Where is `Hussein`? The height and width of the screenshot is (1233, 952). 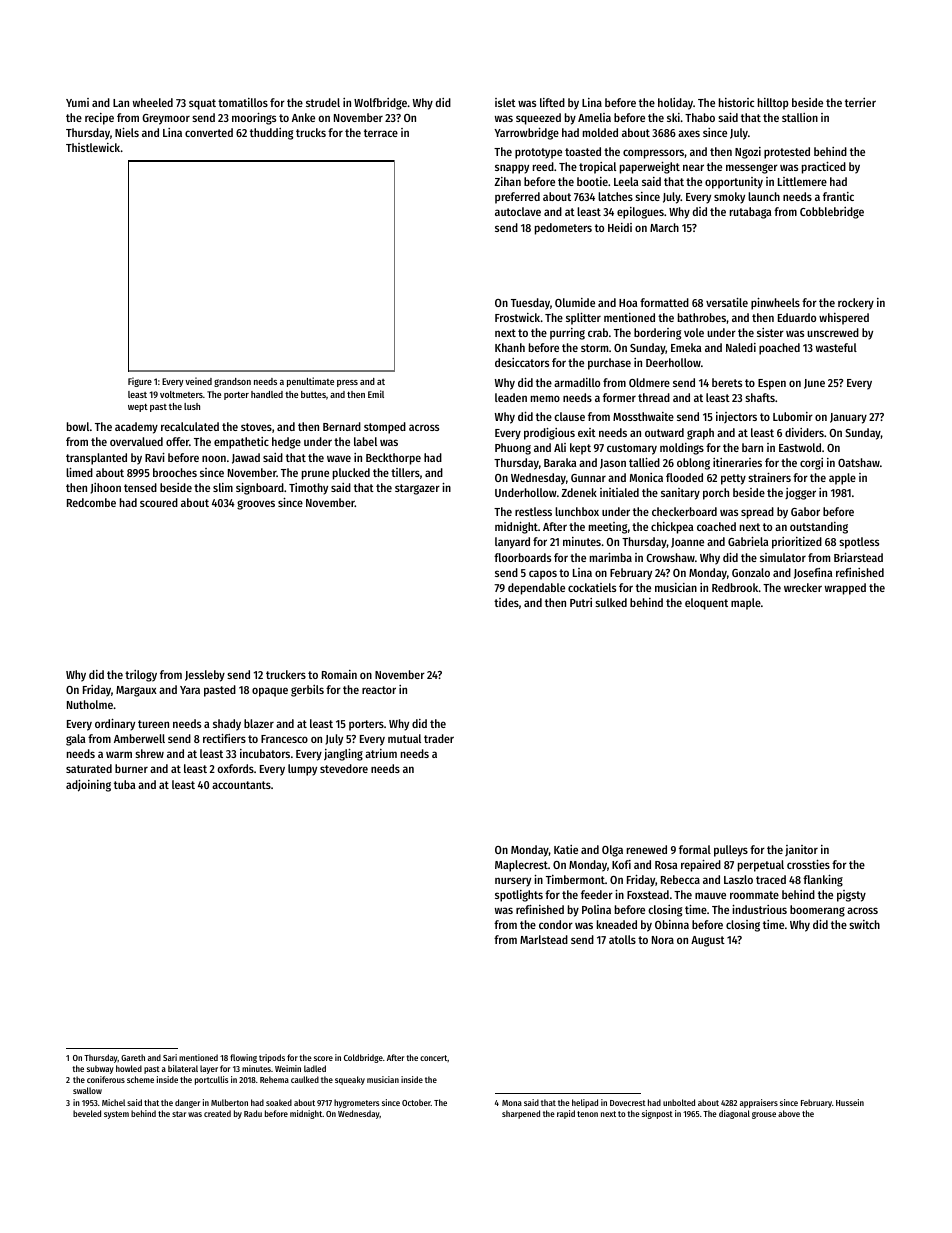
Hussein is located at coordinates (850, 1102).
